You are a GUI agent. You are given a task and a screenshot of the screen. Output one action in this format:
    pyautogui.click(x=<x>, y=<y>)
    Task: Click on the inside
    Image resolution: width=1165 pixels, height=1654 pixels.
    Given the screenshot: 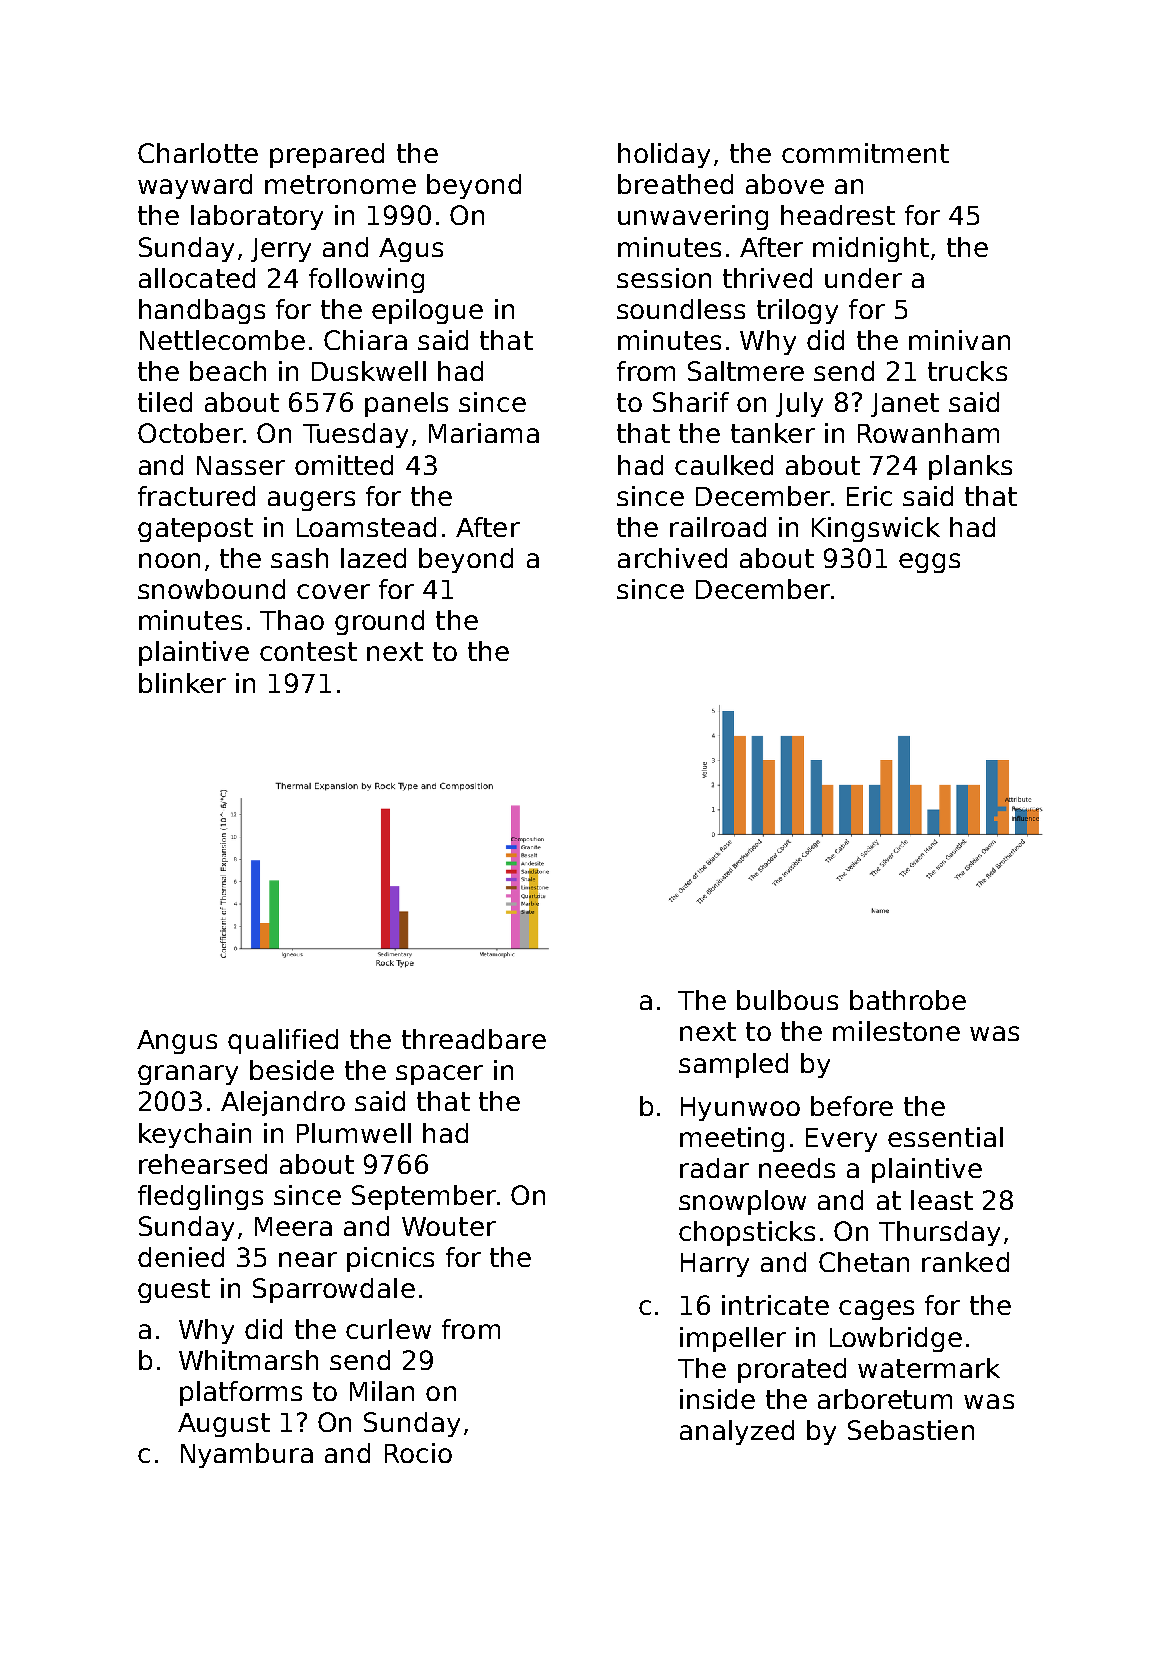 What is the action you would take?
    pyautogui.click(x=717, y=1399)
